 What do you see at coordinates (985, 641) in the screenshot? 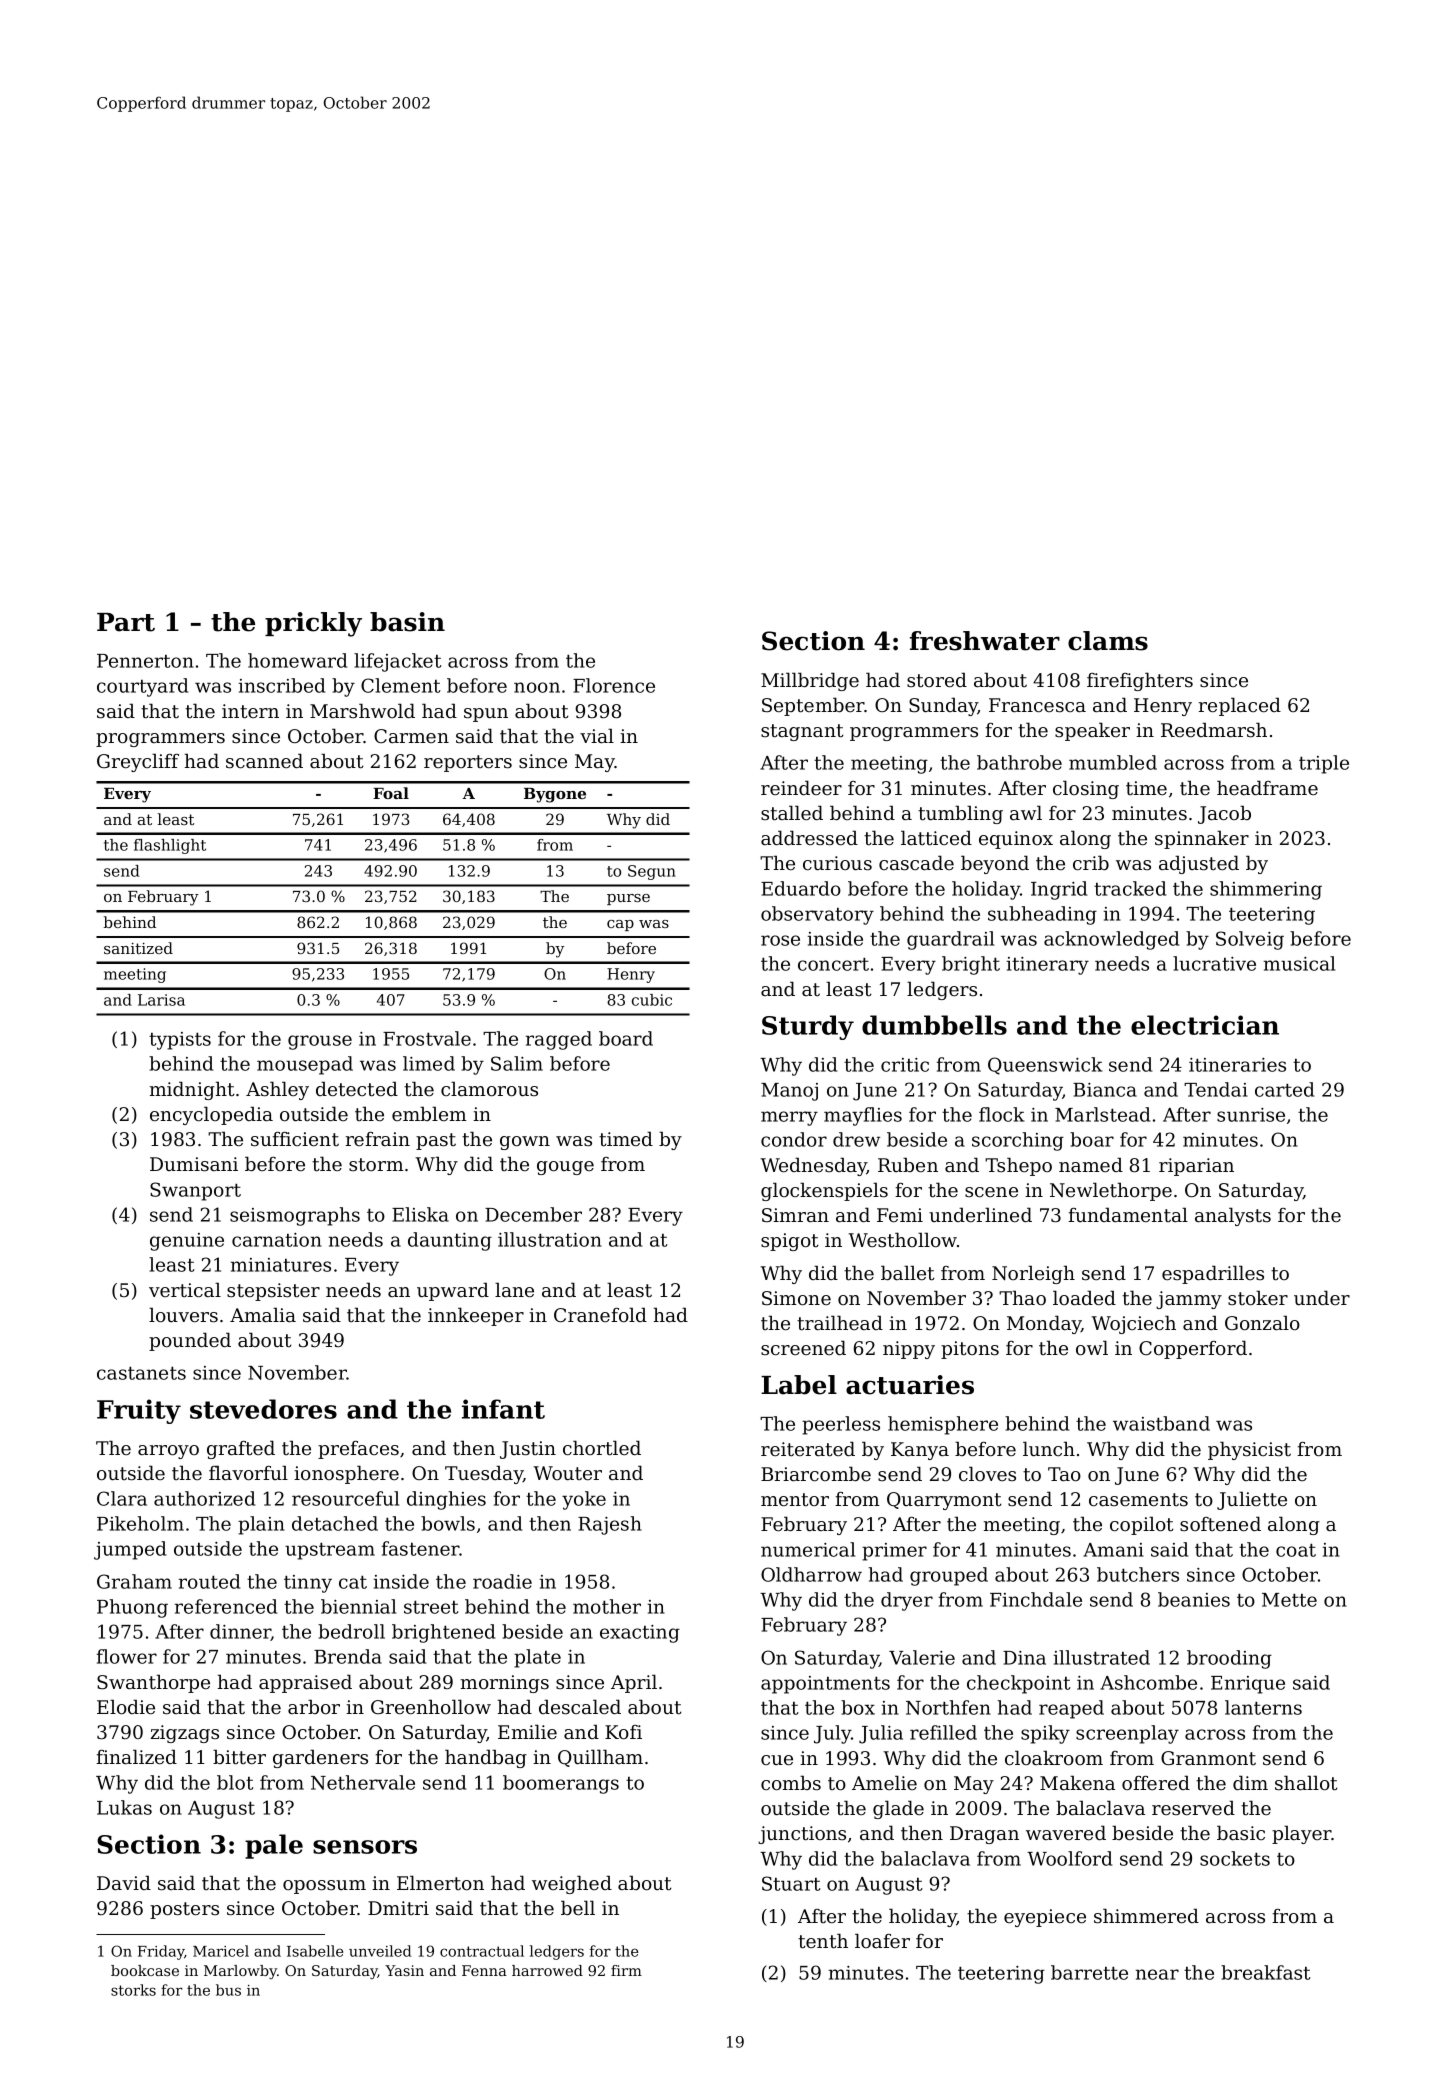
I see `freshwater` at bounding box center [985, 641].
